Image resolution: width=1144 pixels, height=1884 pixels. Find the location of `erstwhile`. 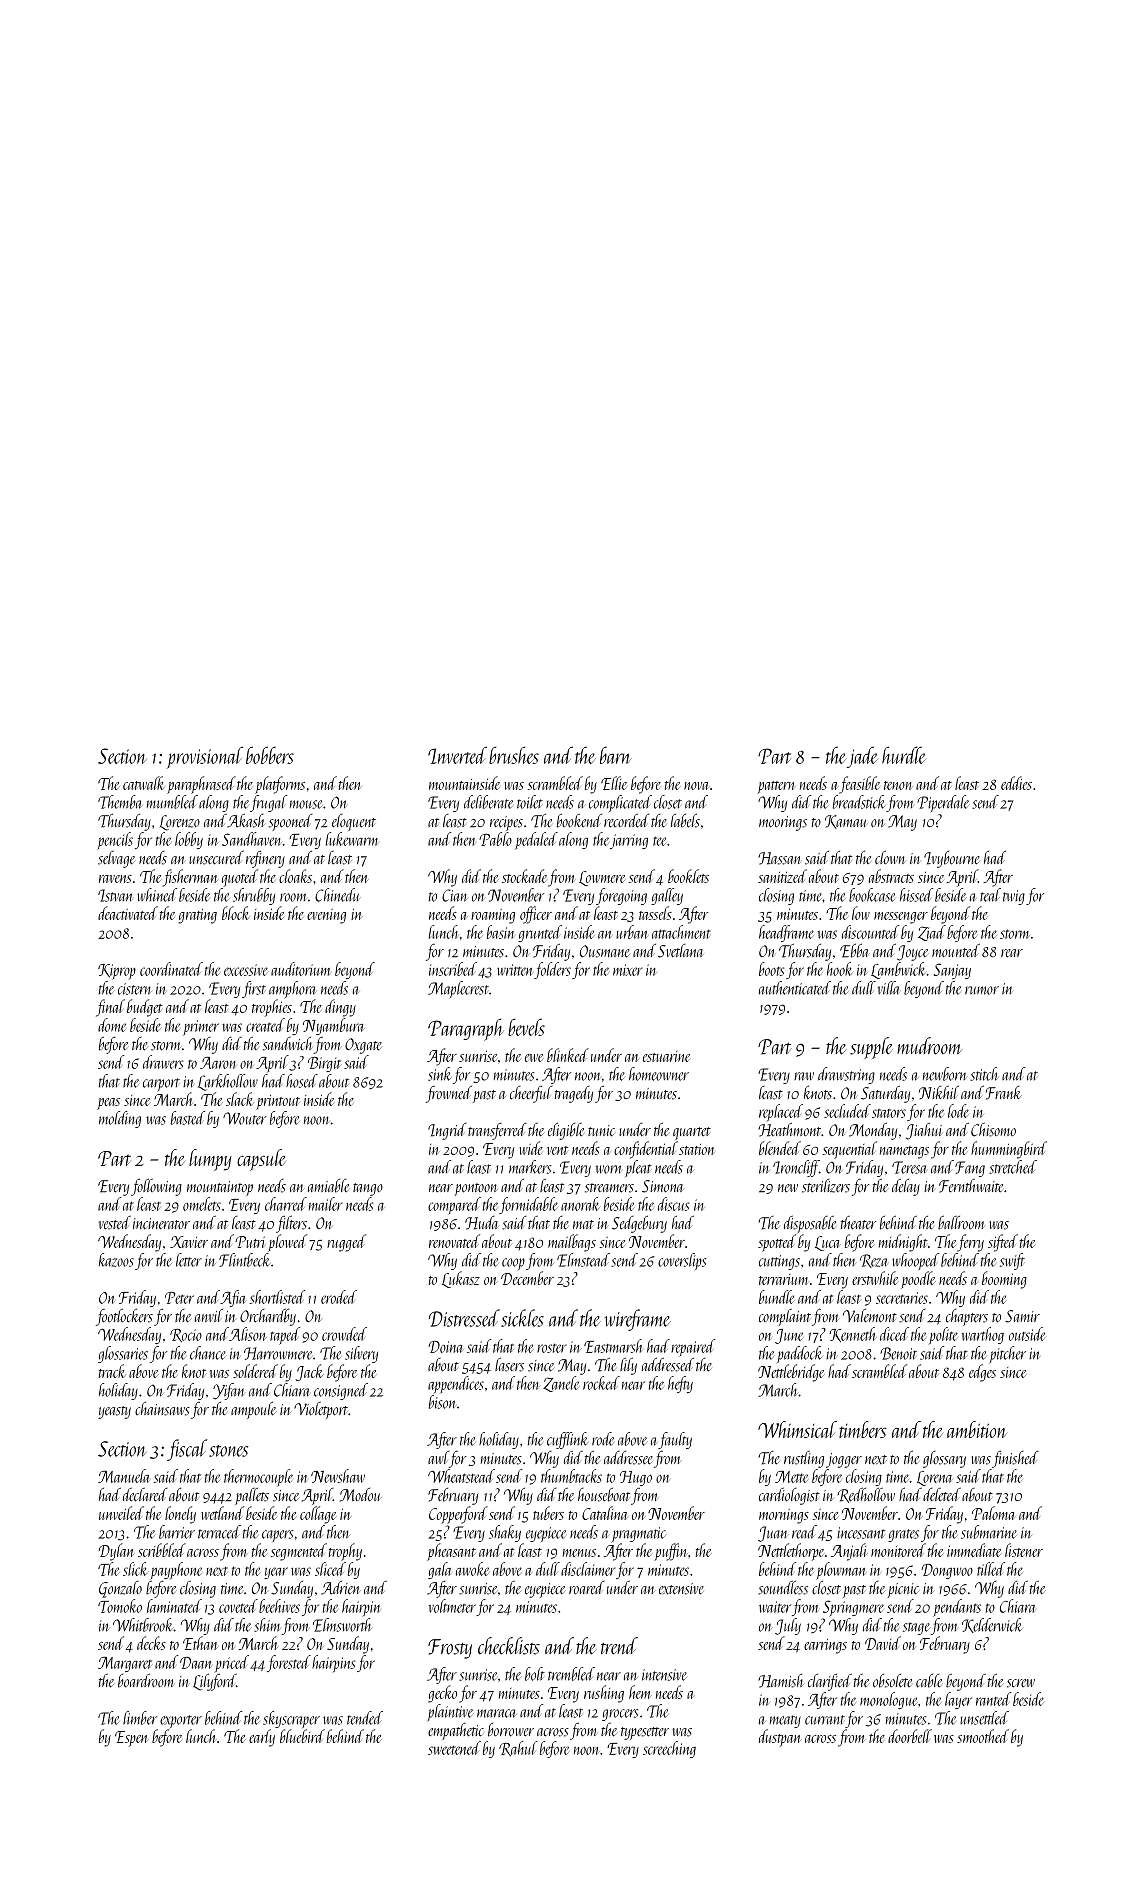

erstwhile is located at coordinates (875, 1278).
